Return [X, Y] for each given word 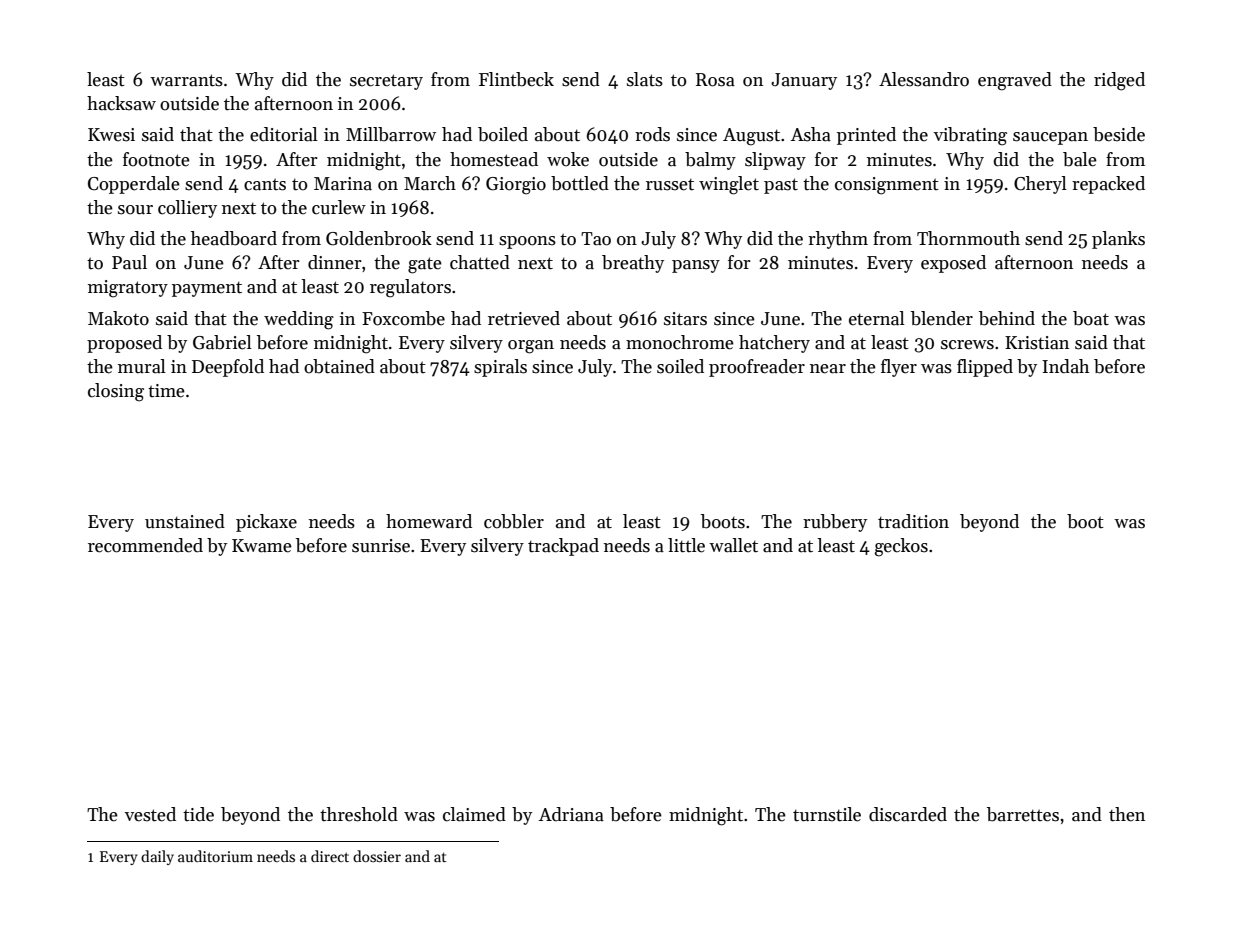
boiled [503, 134]
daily [157, 857]
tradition [913, 521]
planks [1118, 240]
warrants [186, 80]
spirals [500, 368]
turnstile [827, 814]
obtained [339, 366]
